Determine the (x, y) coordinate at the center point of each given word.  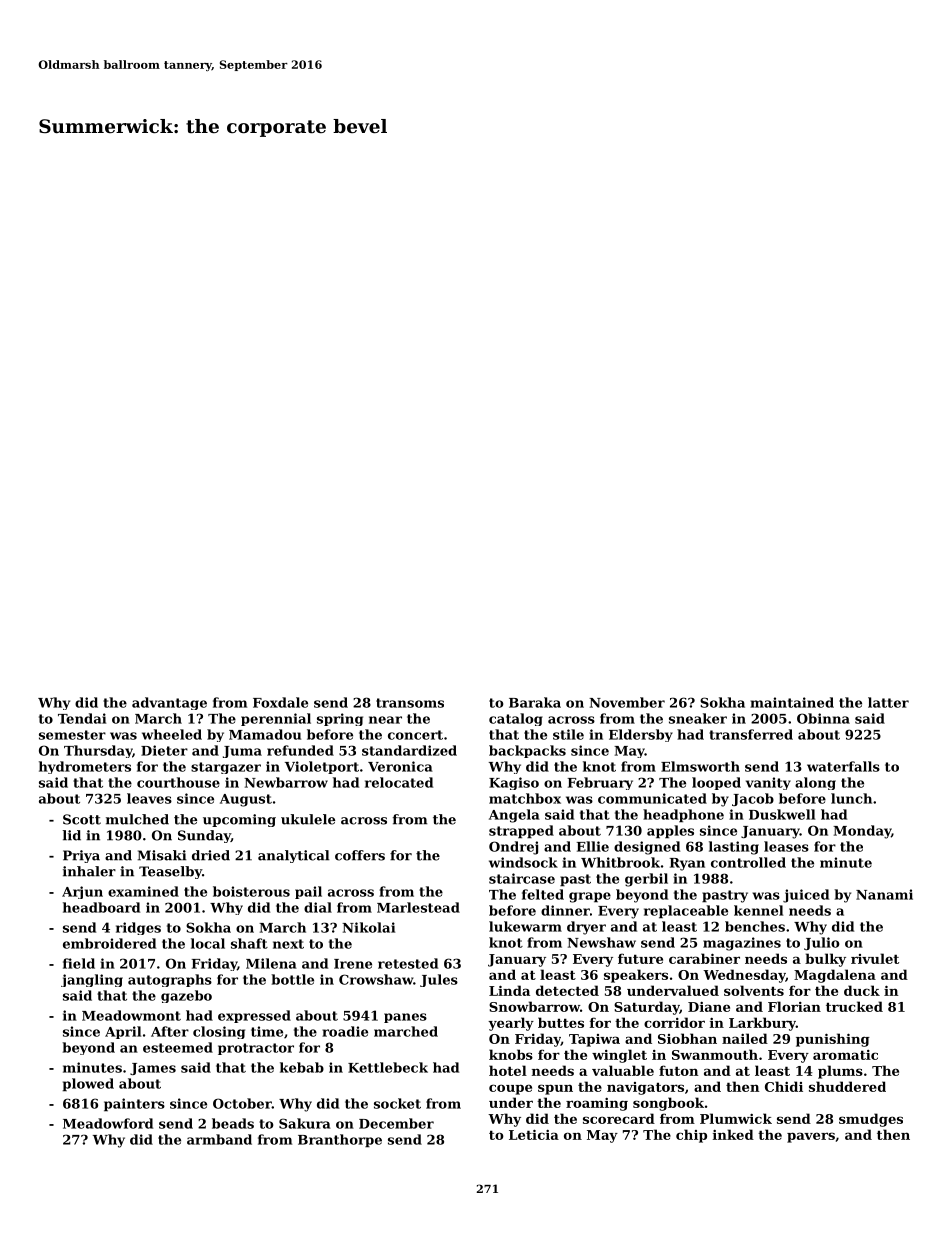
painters (134, 1105)
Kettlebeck (388, 1067)
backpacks (527, 751)
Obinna (823, 718)
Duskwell (782, 814)
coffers (360, 855)
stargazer (226, 768)
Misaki (162, 855)
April (123, 1032)
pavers (811, 1137)
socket (397, 1103)
